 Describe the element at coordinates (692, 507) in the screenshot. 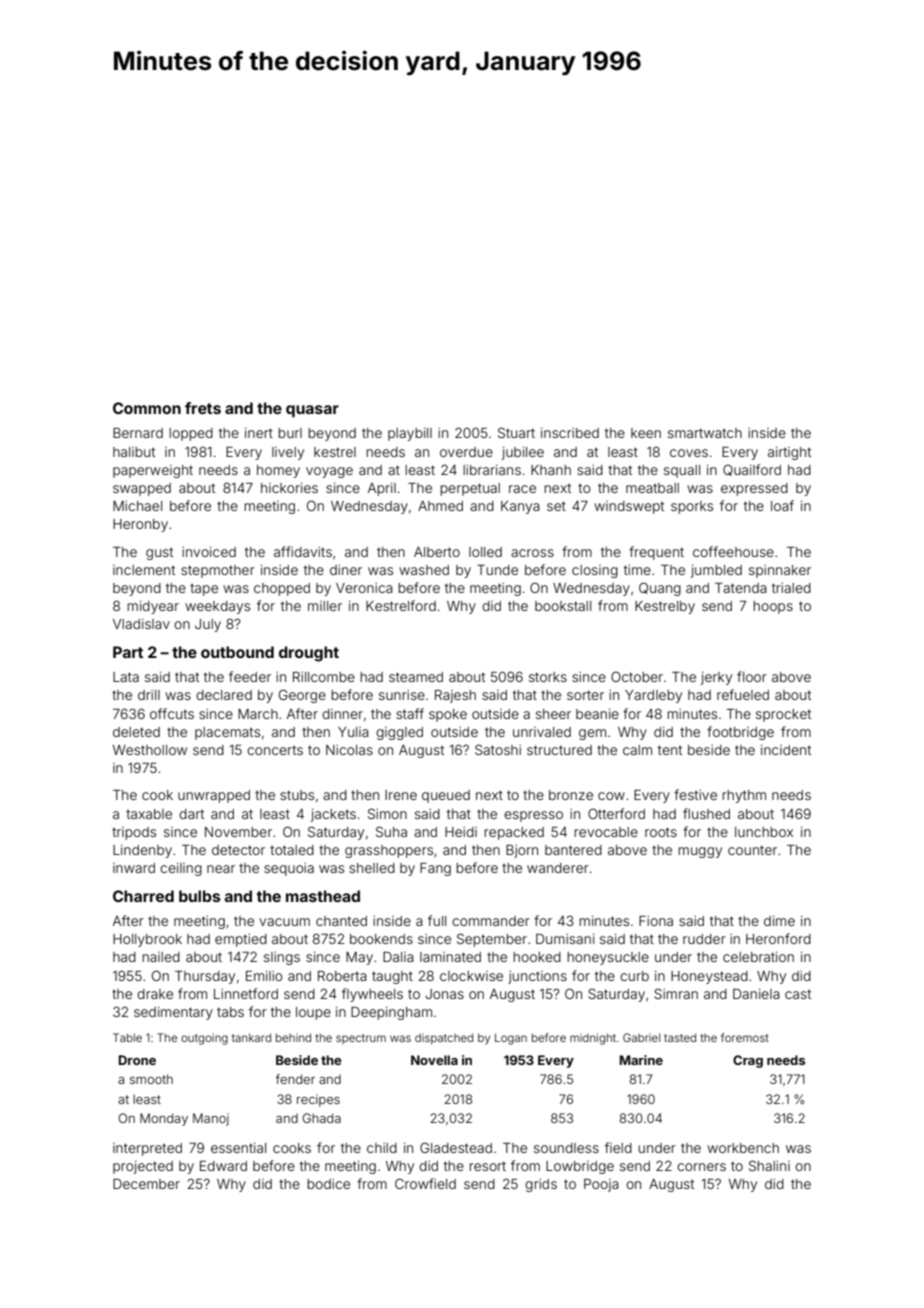

I see `sporks` at that location.
